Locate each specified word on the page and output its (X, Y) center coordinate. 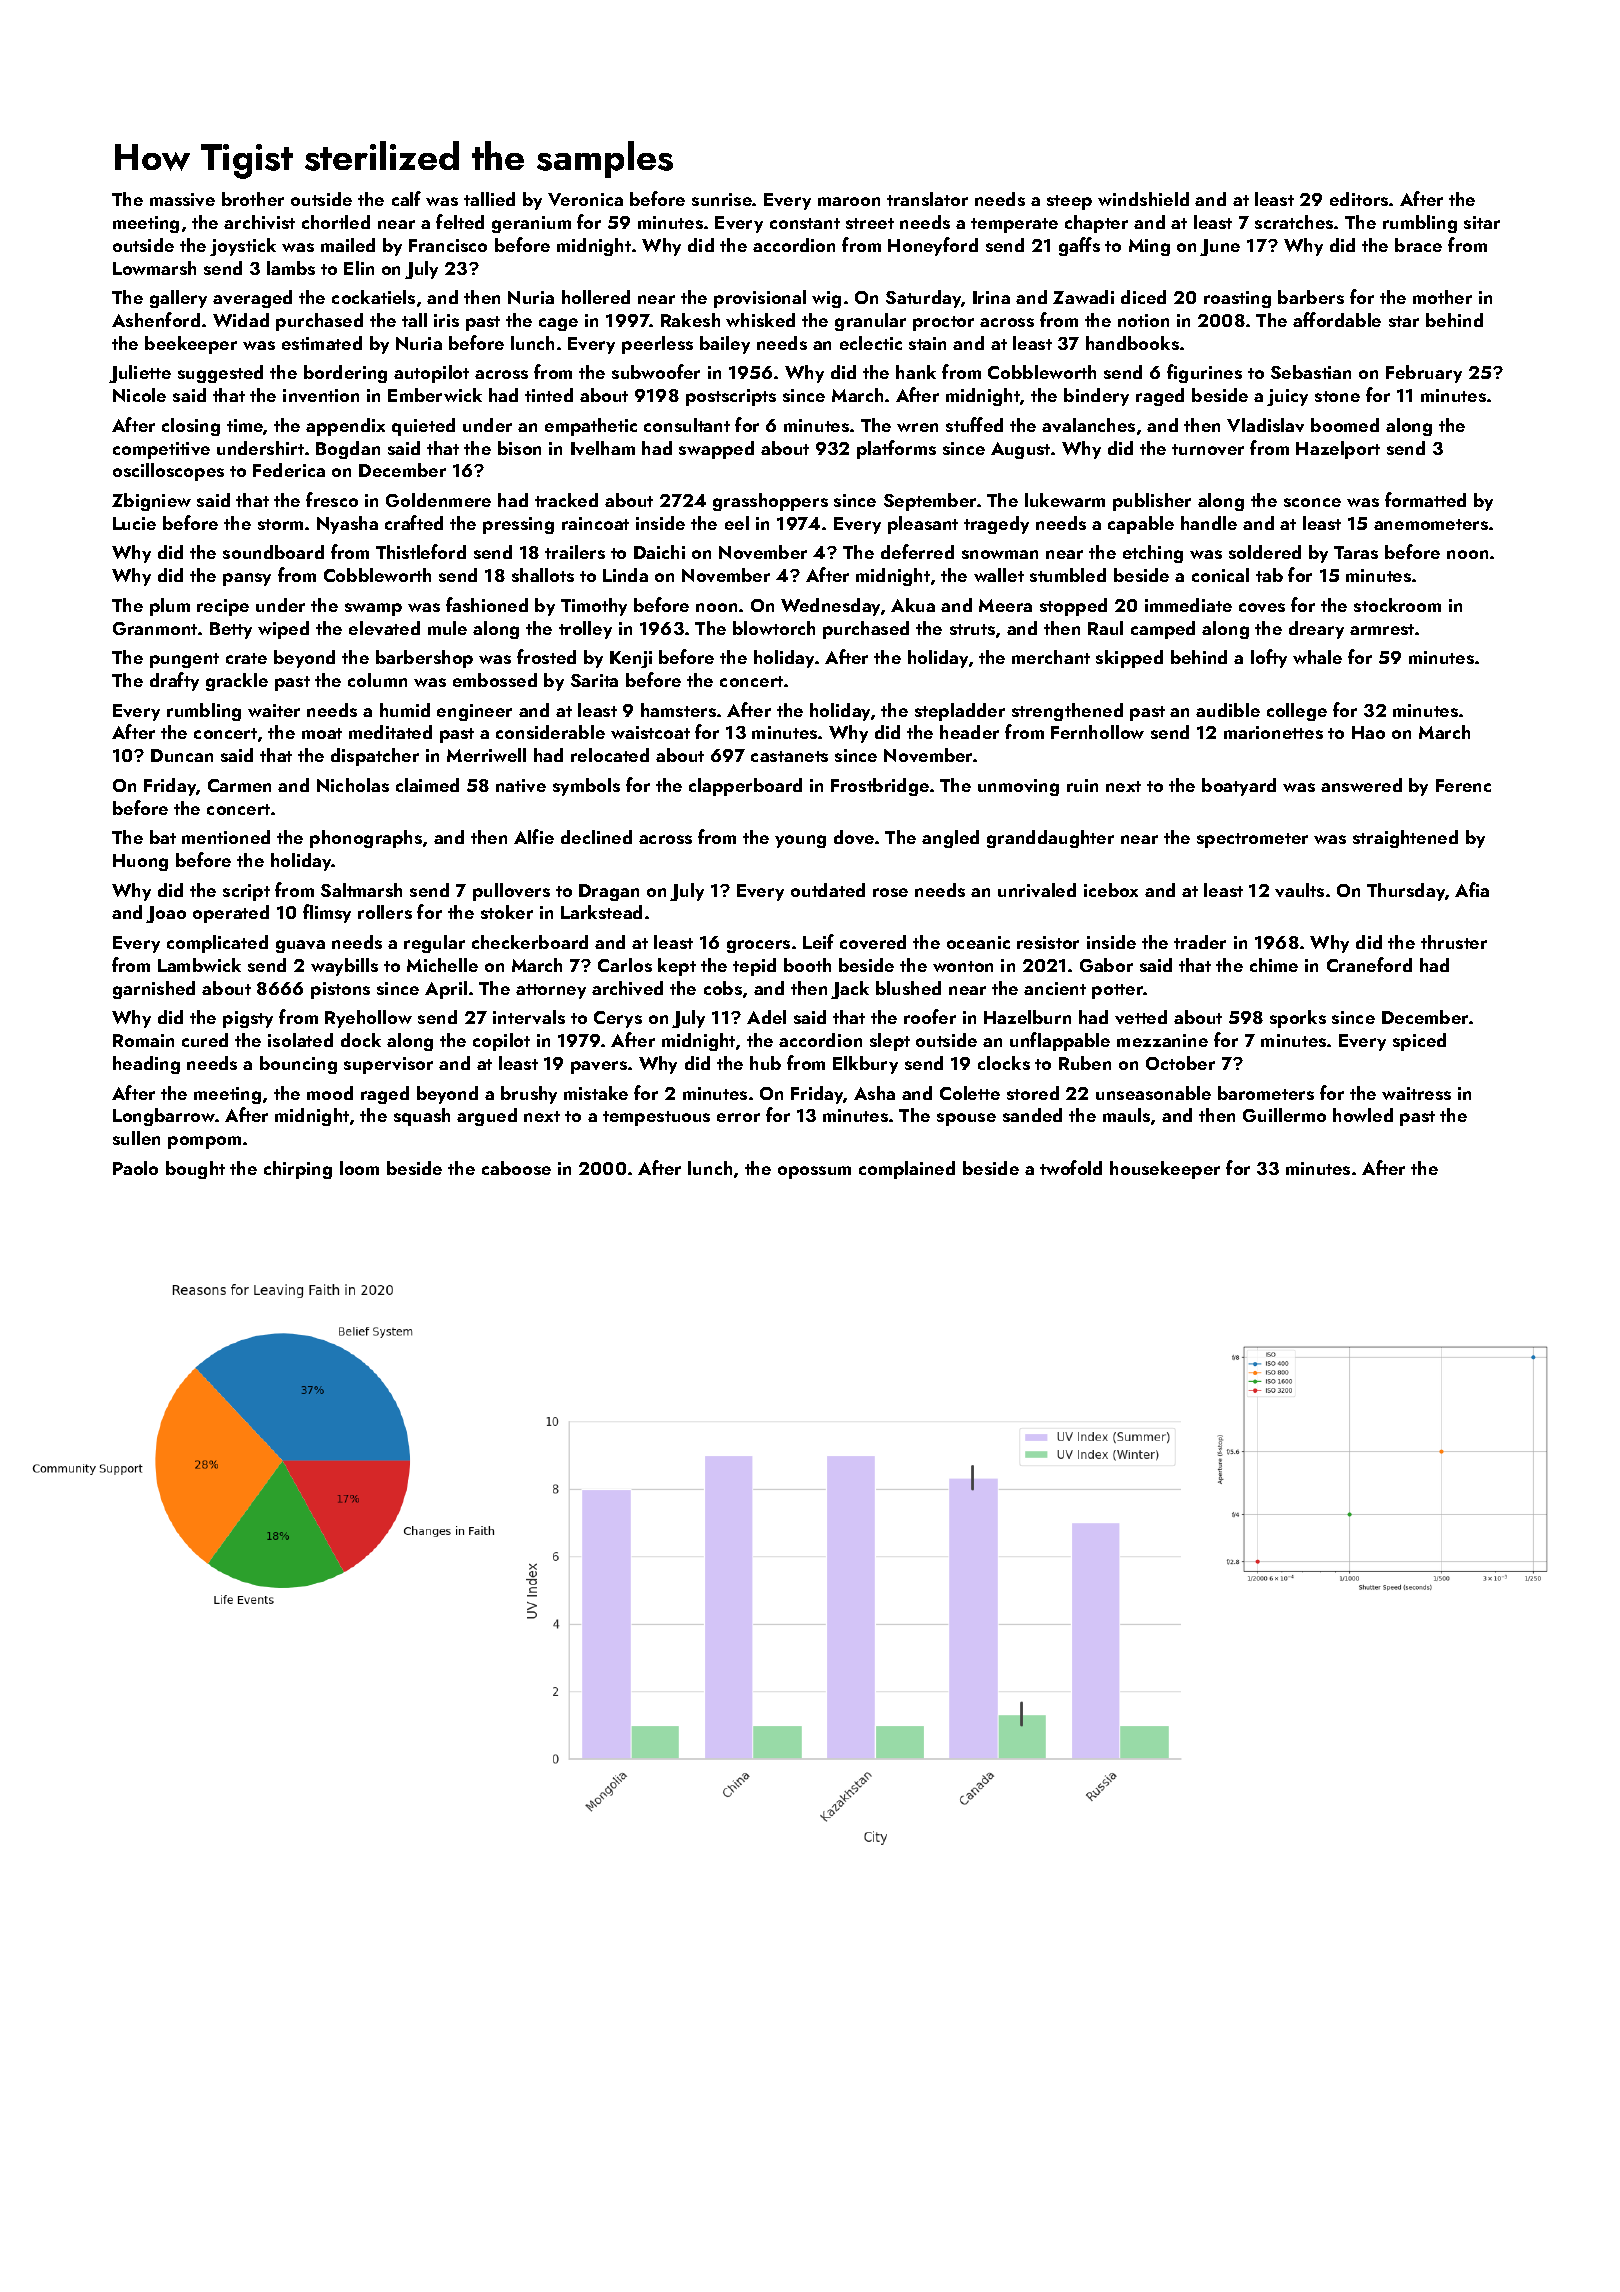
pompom (204, 1142)
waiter (274, 710)
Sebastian (1311, 372)
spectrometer (1252, 840)
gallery (178, 299)
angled (950, 839)
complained (907, 1170)
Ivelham (603, 448)
